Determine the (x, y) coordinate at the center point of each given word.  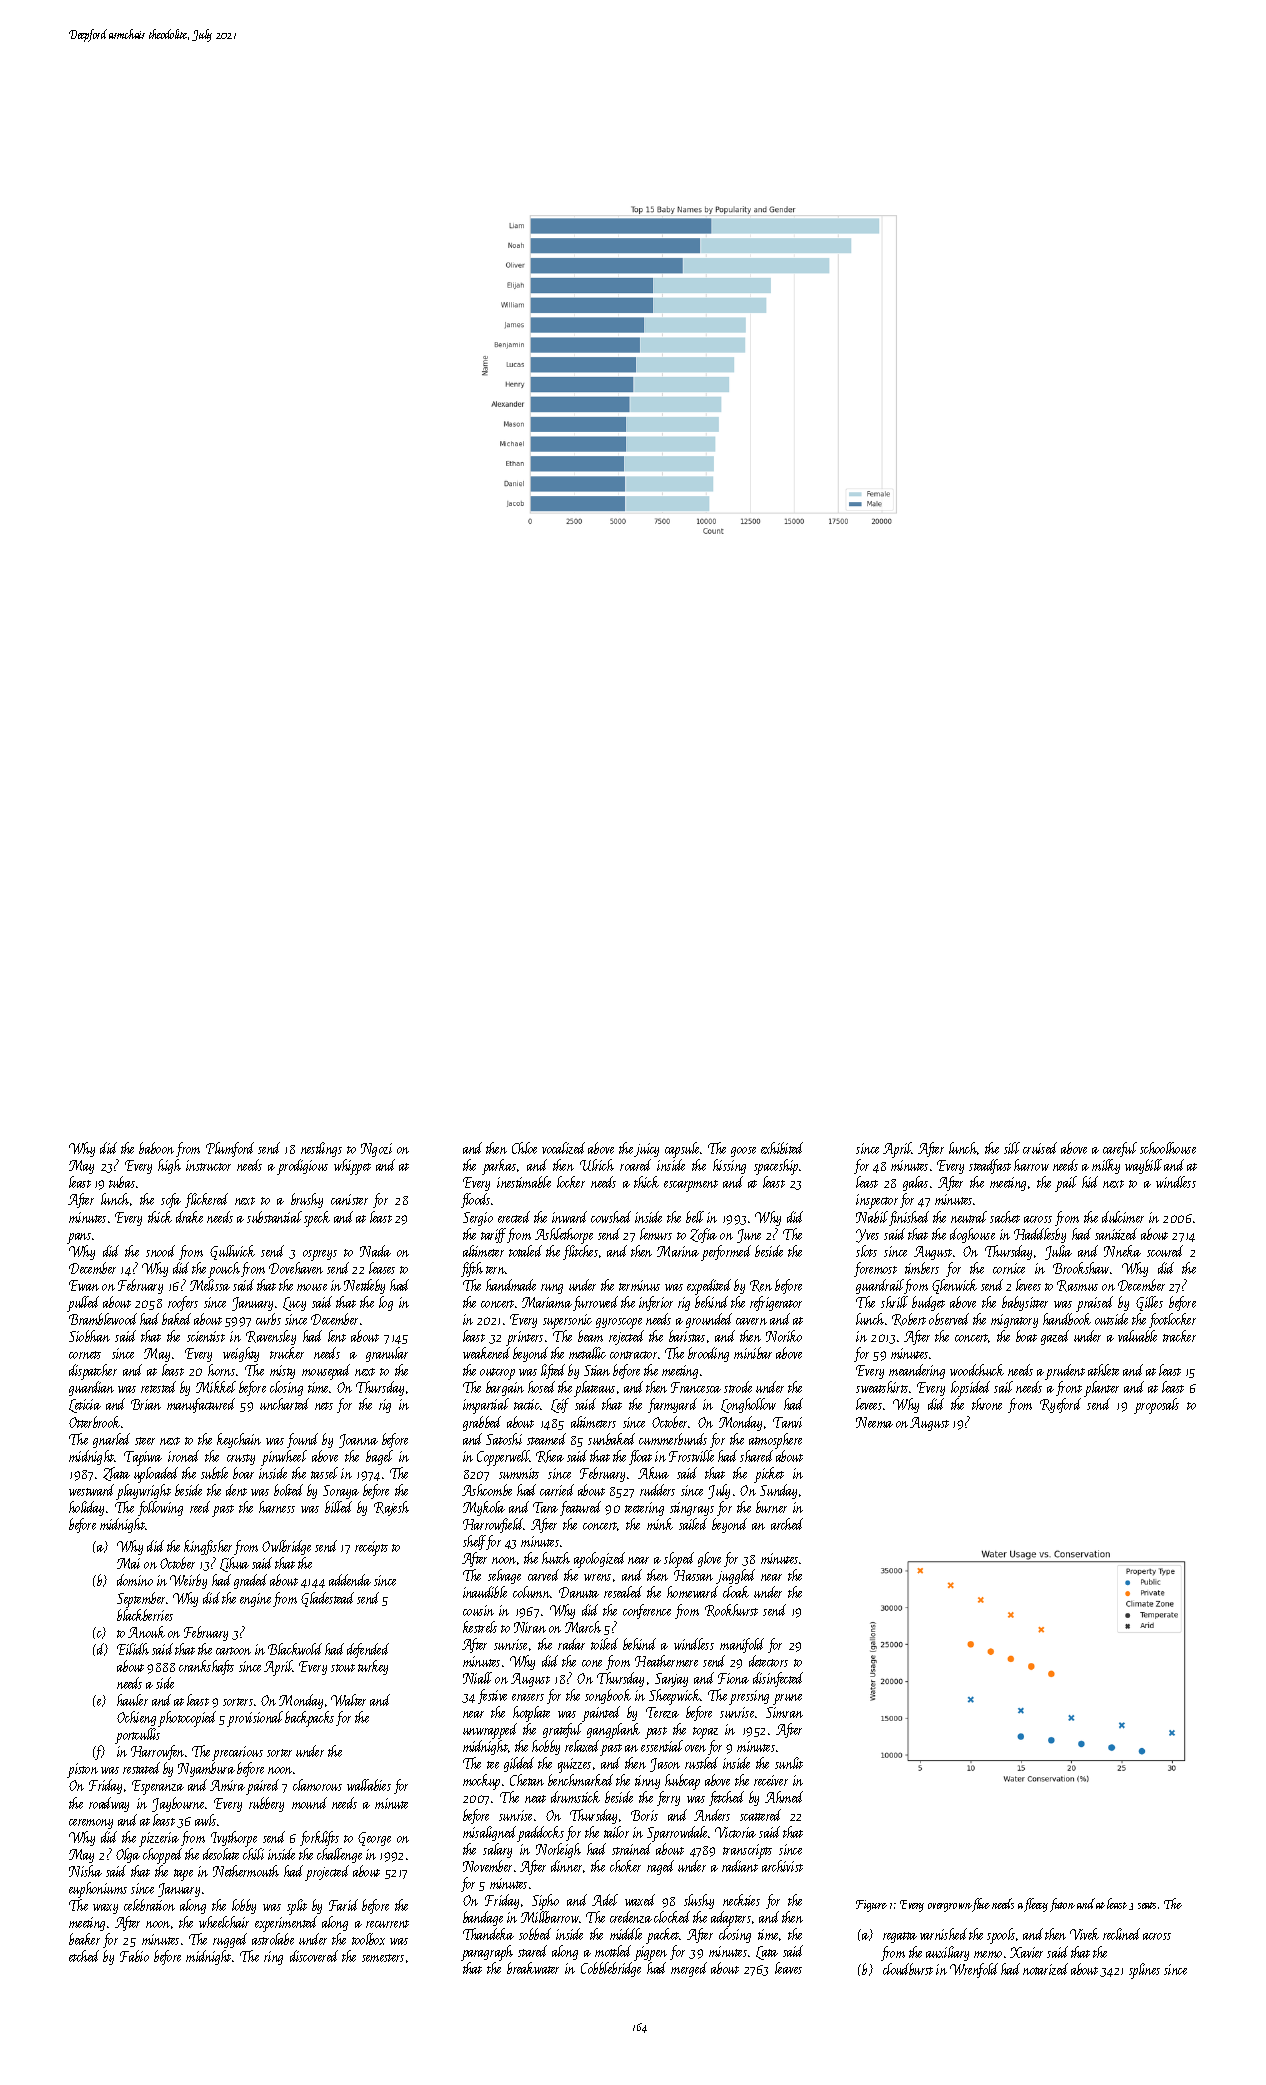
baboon (156, 1148)
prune (787, 1699)
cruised (1040, 1148)
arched (787, 1524)
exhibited (782, 1148)
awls (205, 1820)
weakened (486, 1353)
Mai (128, 1563)
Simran (784, 1712)
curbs (268, 1319)
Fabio (134, 1956)
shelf (475, 1542)
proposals (1156, 1406)
